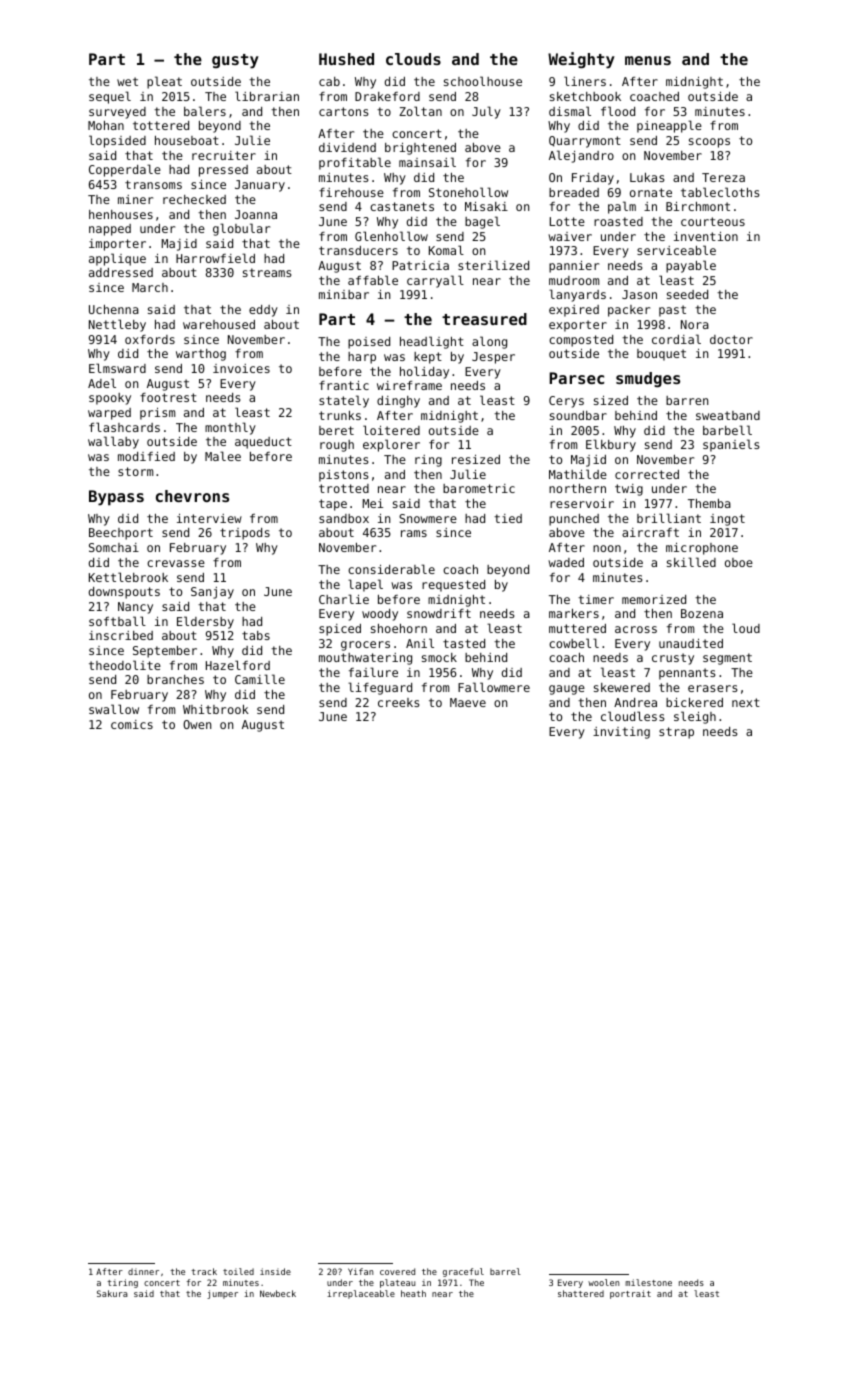 This screenshot has width=849, height=1400. What do you see at coordinates (380, 688) in the screenshot?
I see `lifeguard` at bounding box center [380, 688].
